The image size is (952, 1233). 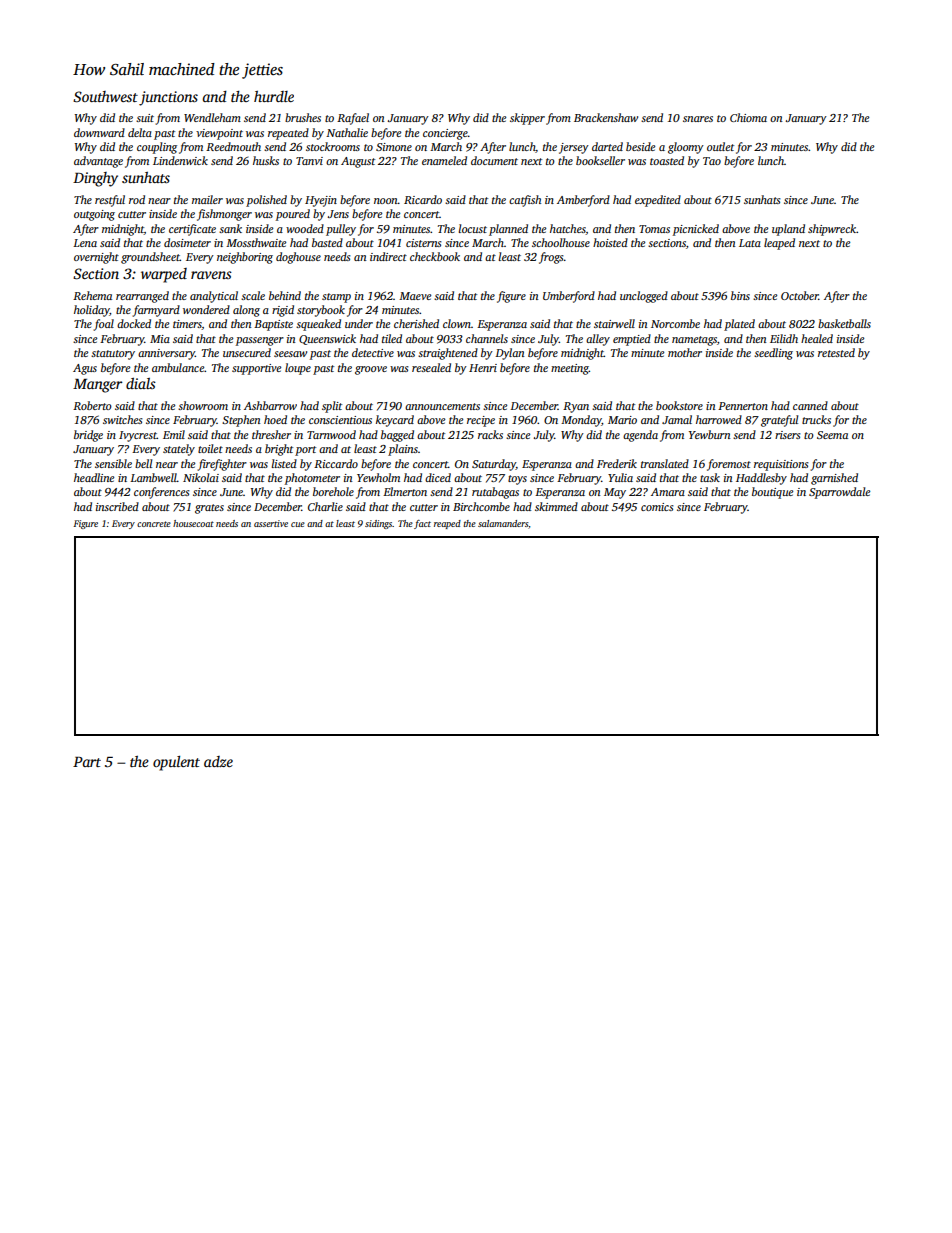 What do you see at coordinates (720, 146) in the screenshot?
I see `outlet` at bounding box center [720, 146].
